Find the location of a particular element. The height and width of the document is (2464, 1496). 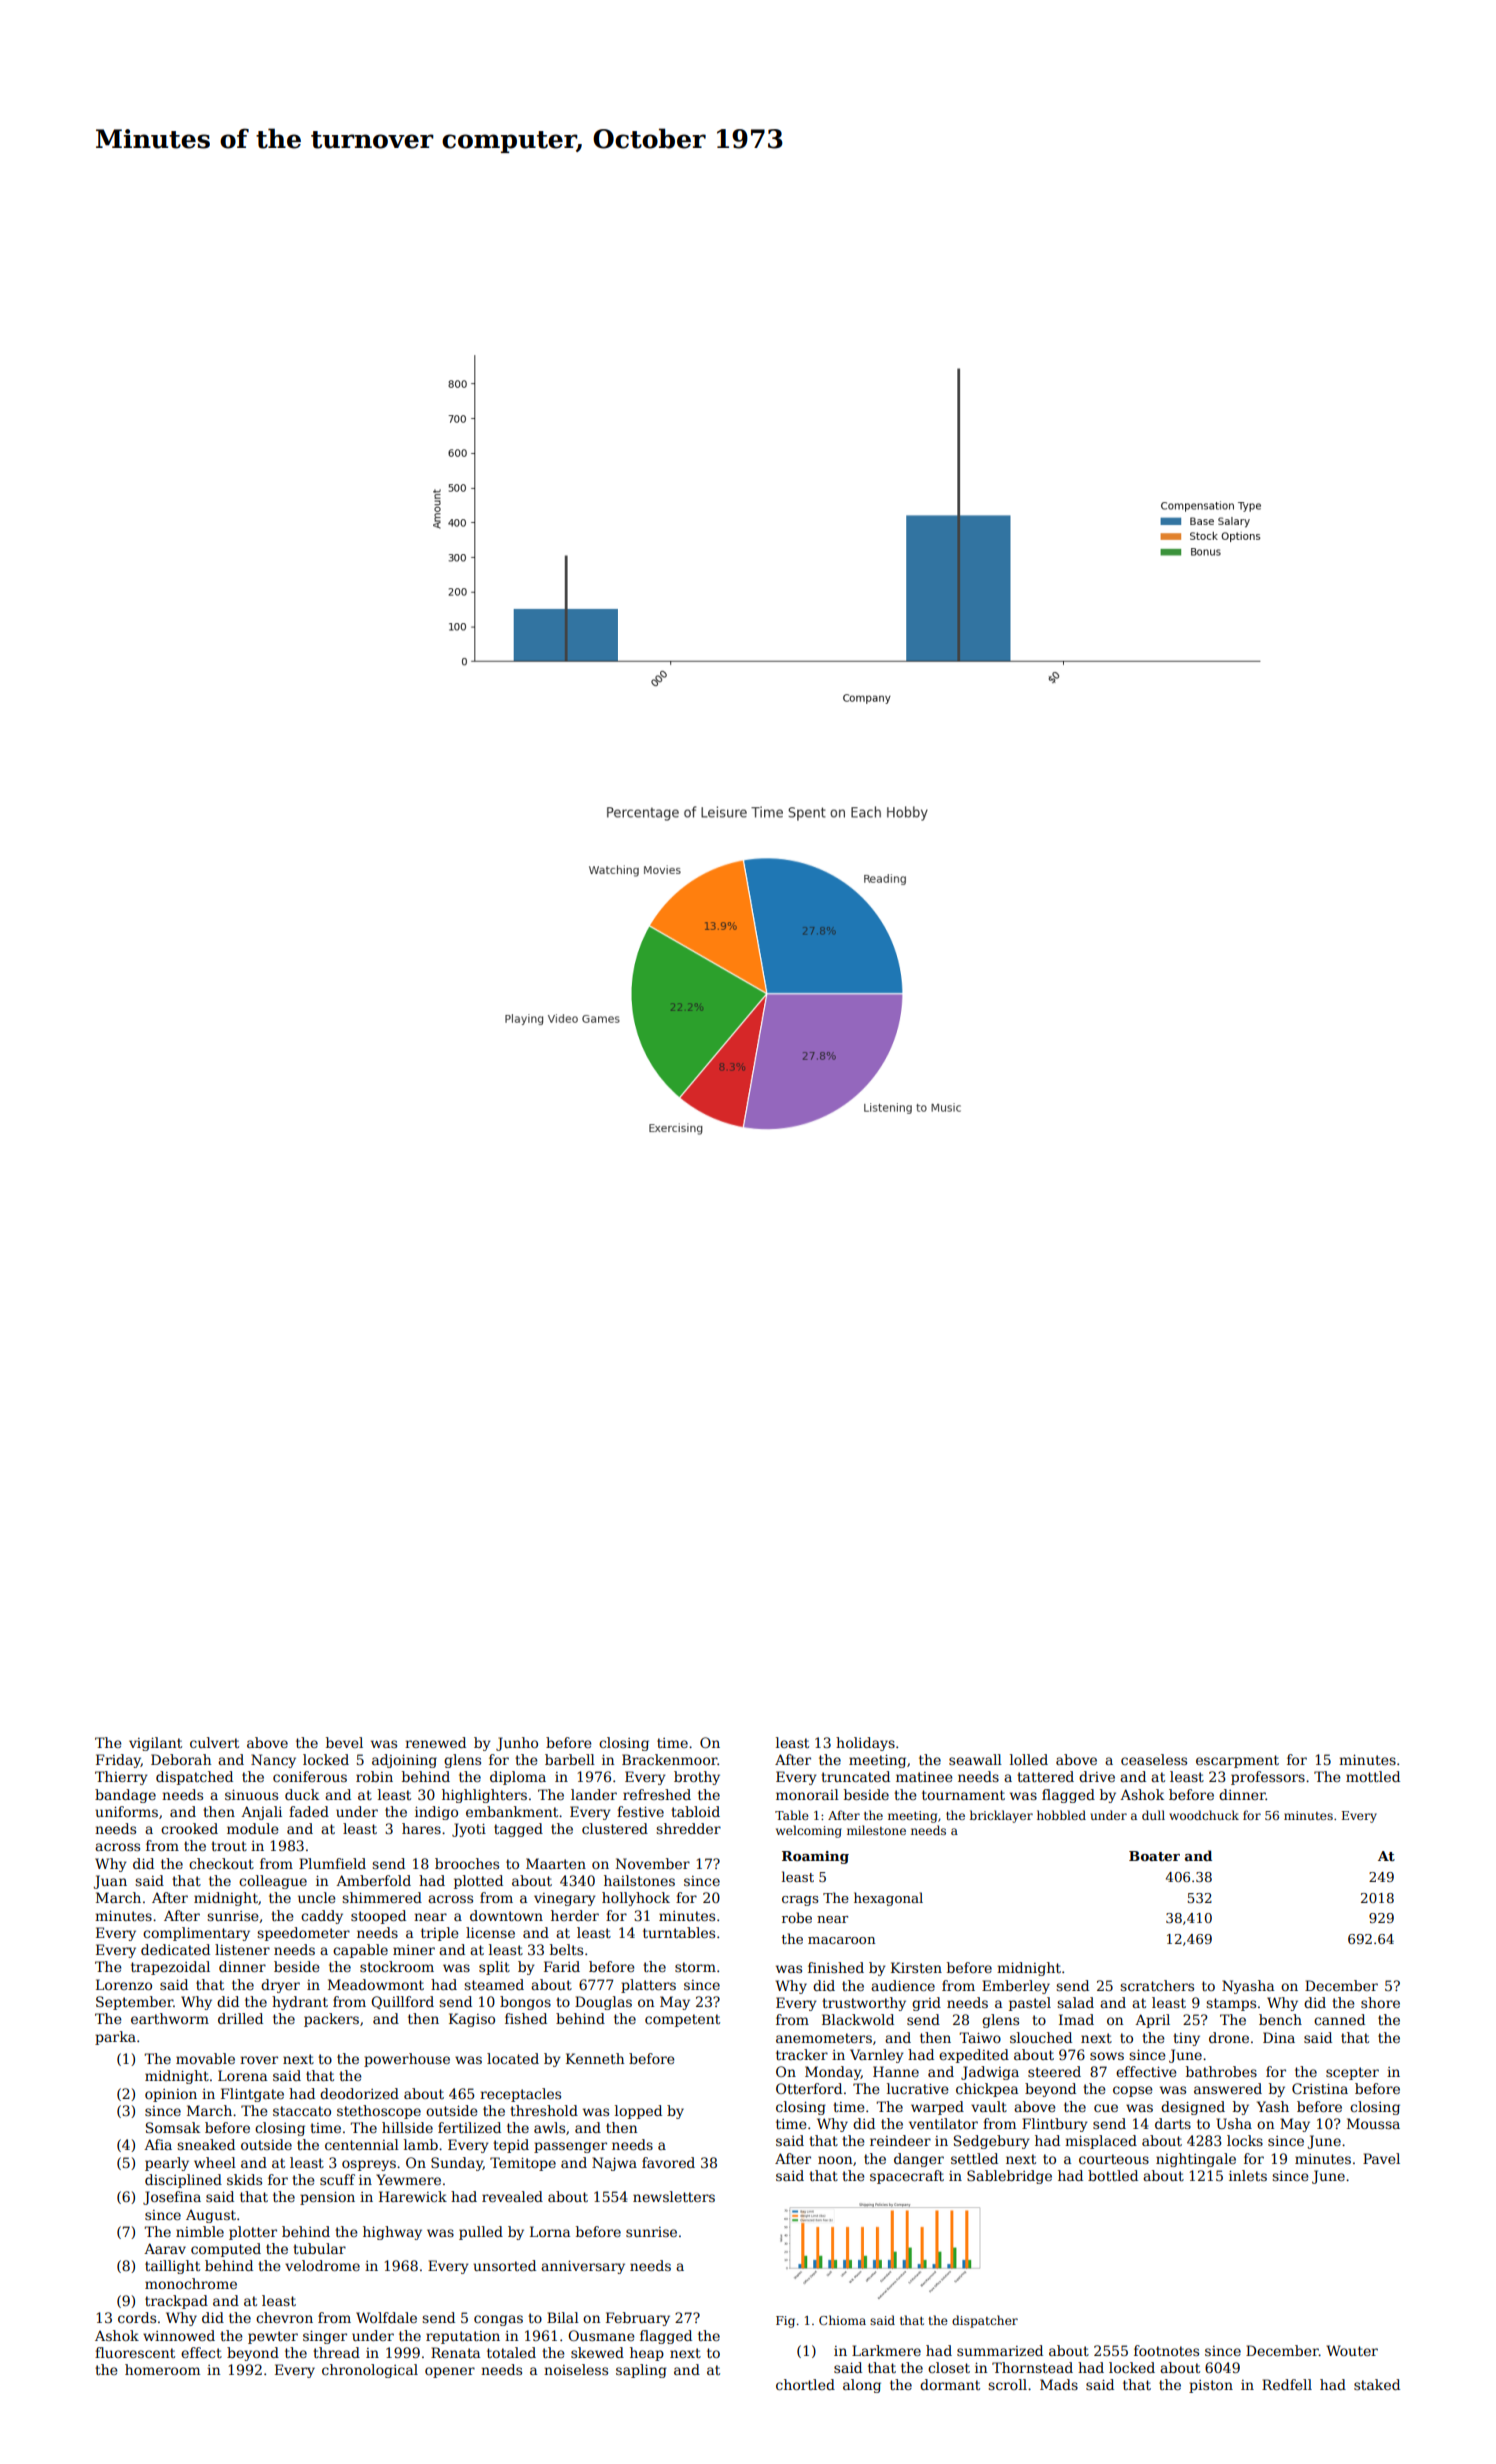

Kenneth is located at coordinates (595, 2058).
